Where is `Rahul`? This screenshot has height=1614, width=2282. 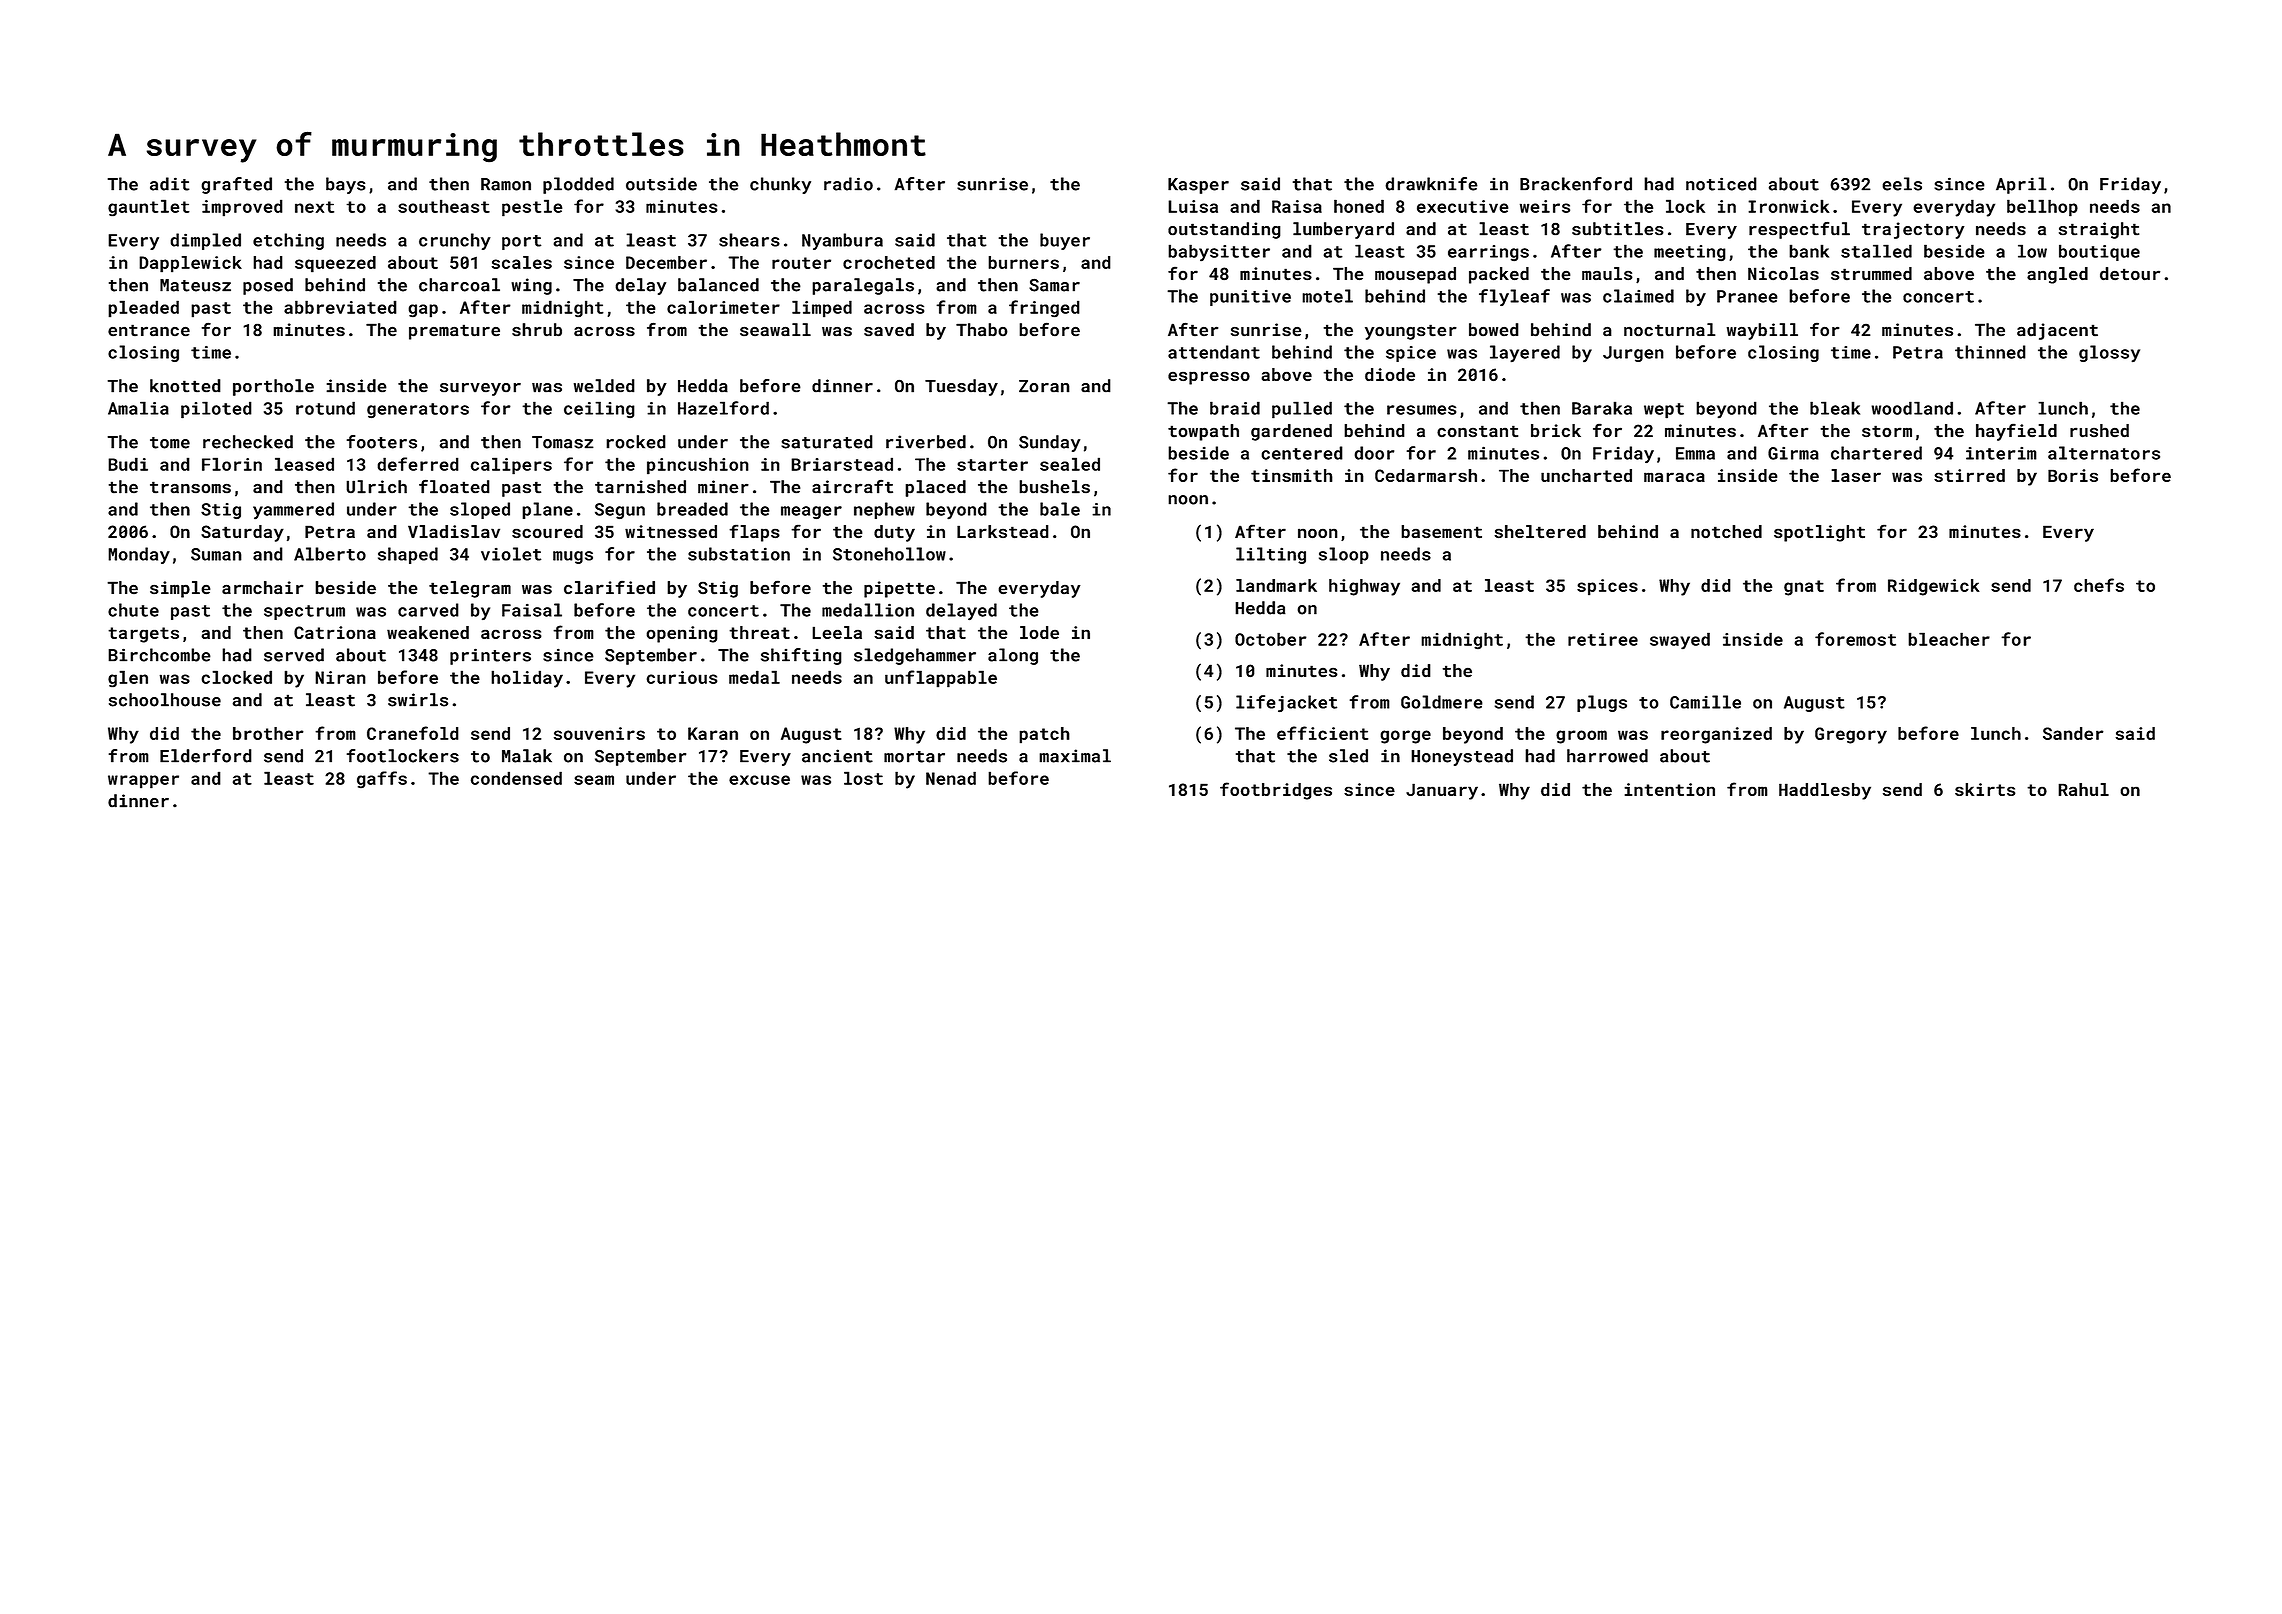
Rahul is located at coordinates (2083, 789).
